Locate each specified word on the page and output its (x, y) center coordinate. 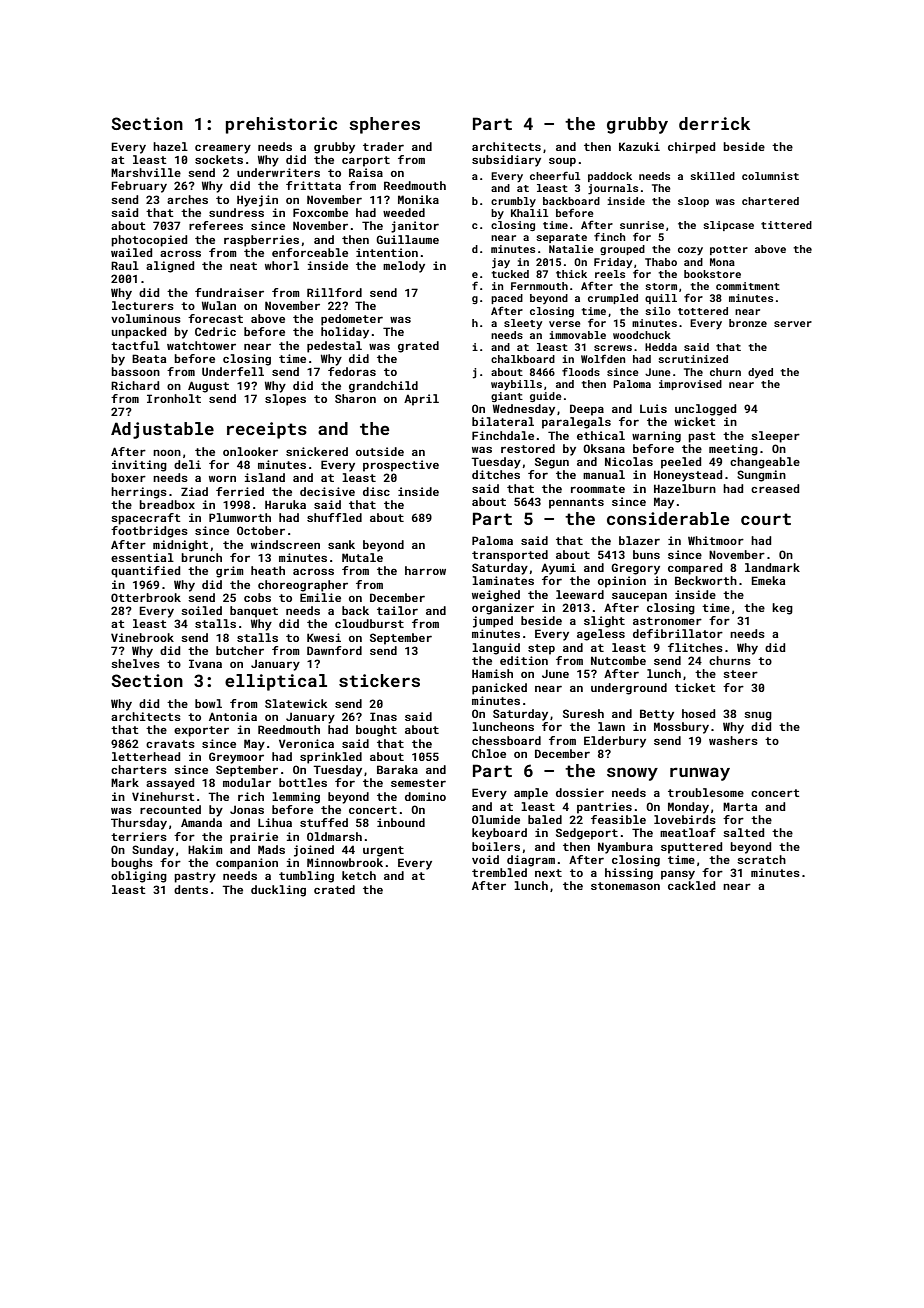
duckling (278, 891)
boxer (128, 477)
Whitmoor (716, 540)
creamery (223, 149)
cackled (691, 885)
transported (510, 556)
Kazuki (639, 146)
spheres (384, 125)
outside (380, 451)
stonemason (625, 886)
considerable (668, 518)
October (261, 530)
